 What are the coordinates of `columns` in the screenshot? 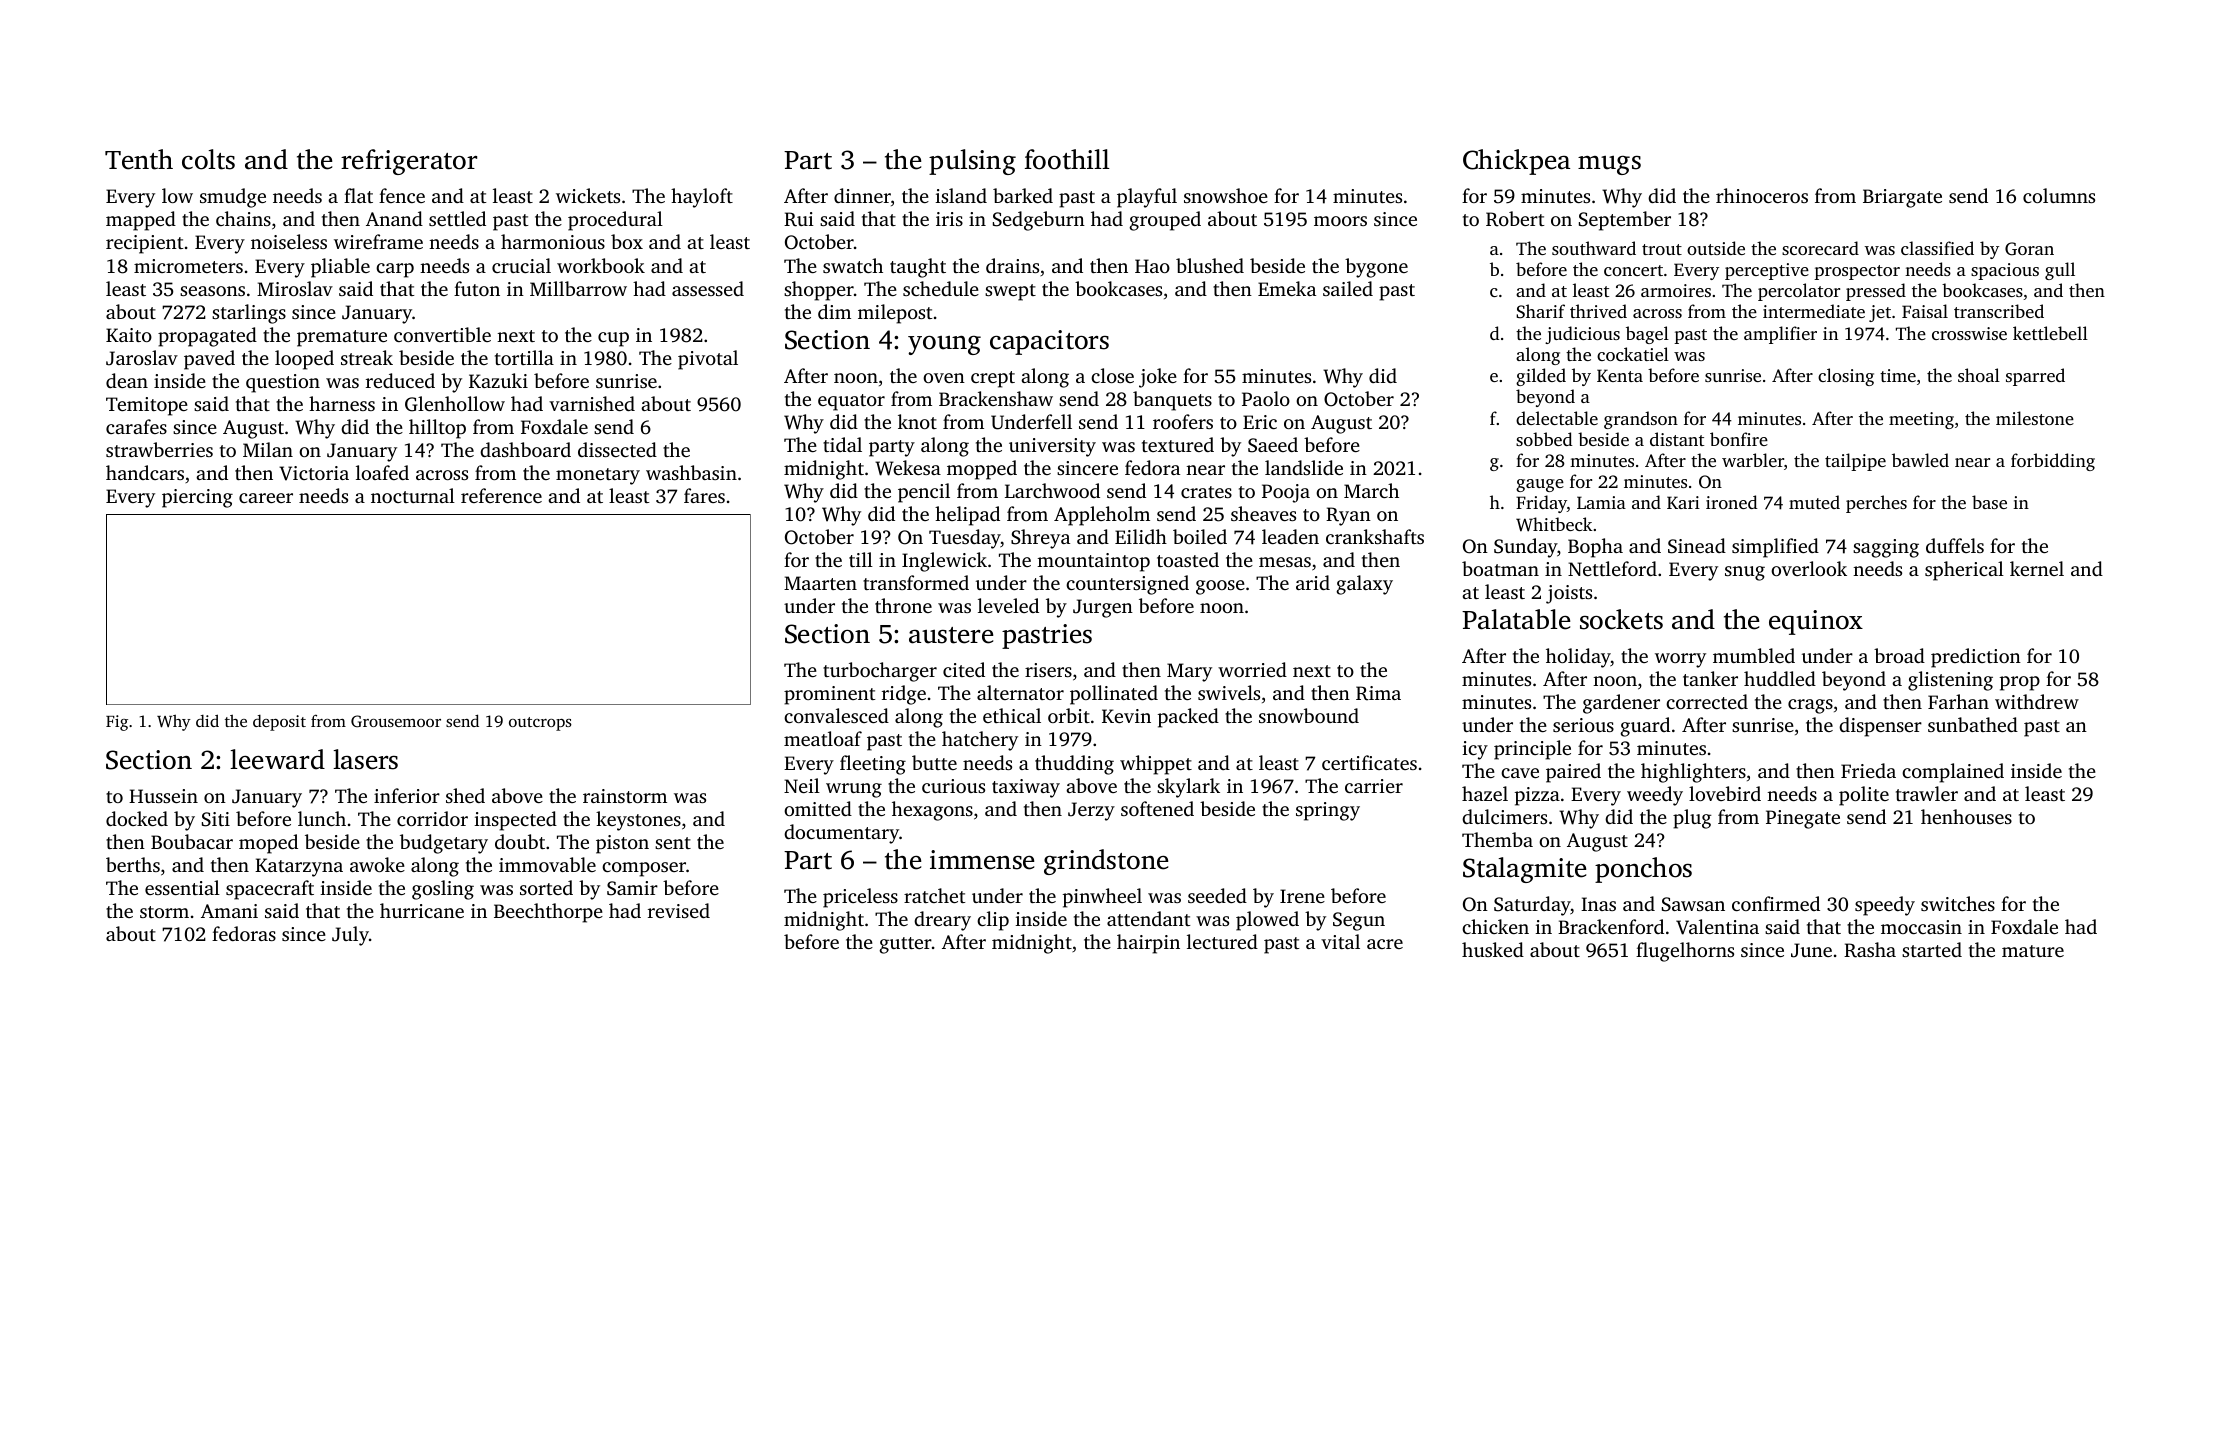 It's located at (2059, 195).
